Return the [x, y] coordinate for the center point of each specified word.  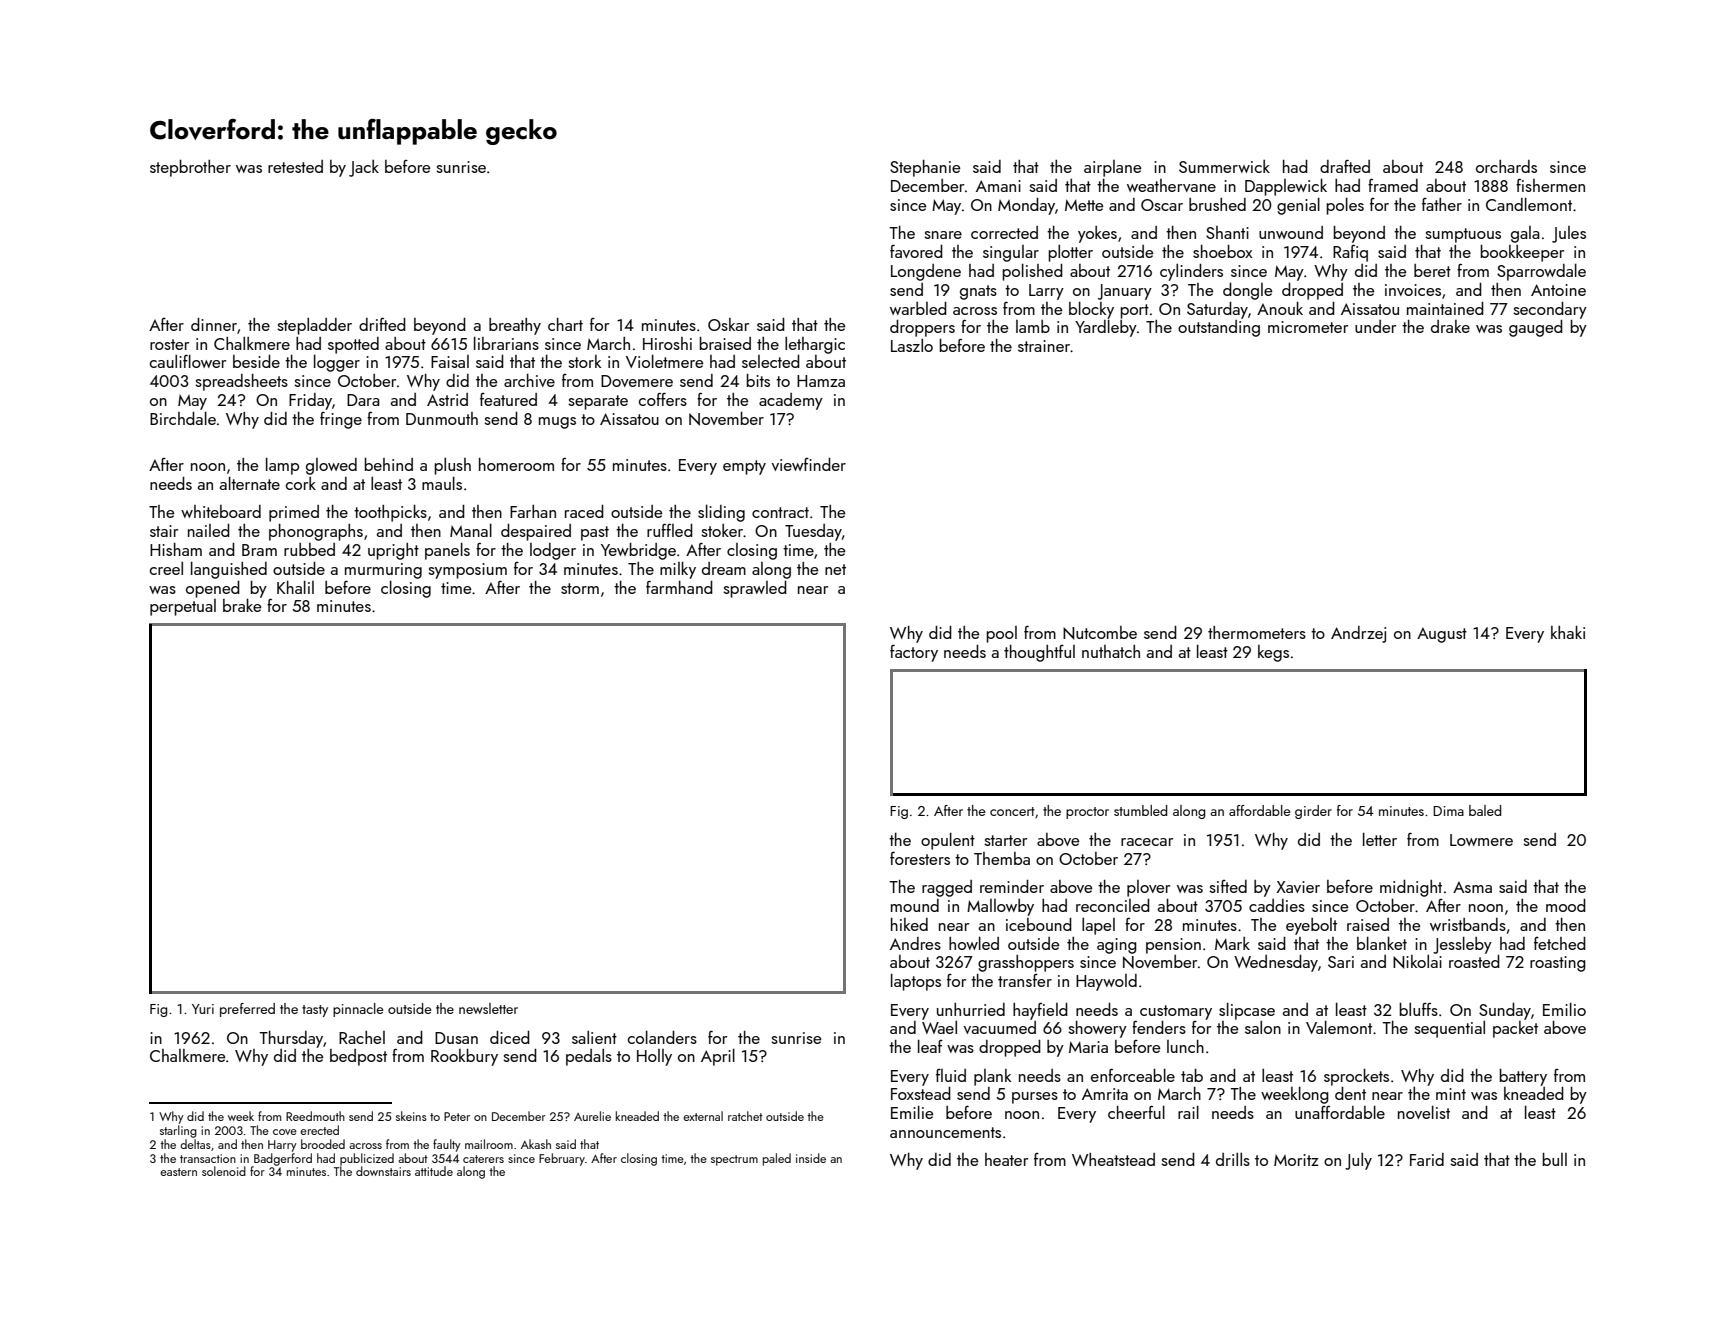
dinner [214, 324]
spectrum [734, 1160]
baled [1485, 810]
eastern [178, 1172]
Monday [1026, 206]
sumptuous [1463, 235]
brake [242, 605]
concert [1012, 811]
